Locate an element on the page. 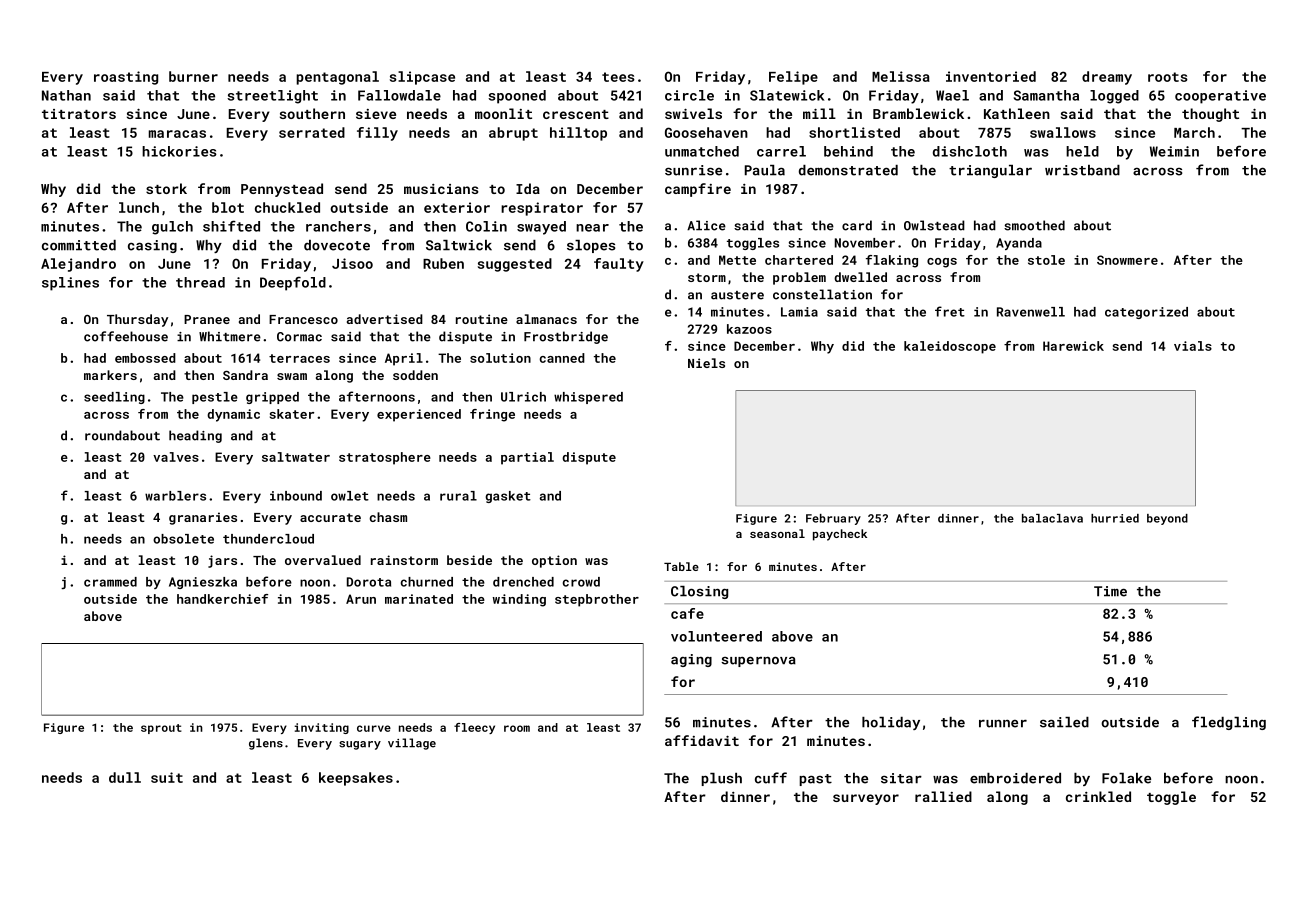  Cormac is located at coordinates (299, 337).
